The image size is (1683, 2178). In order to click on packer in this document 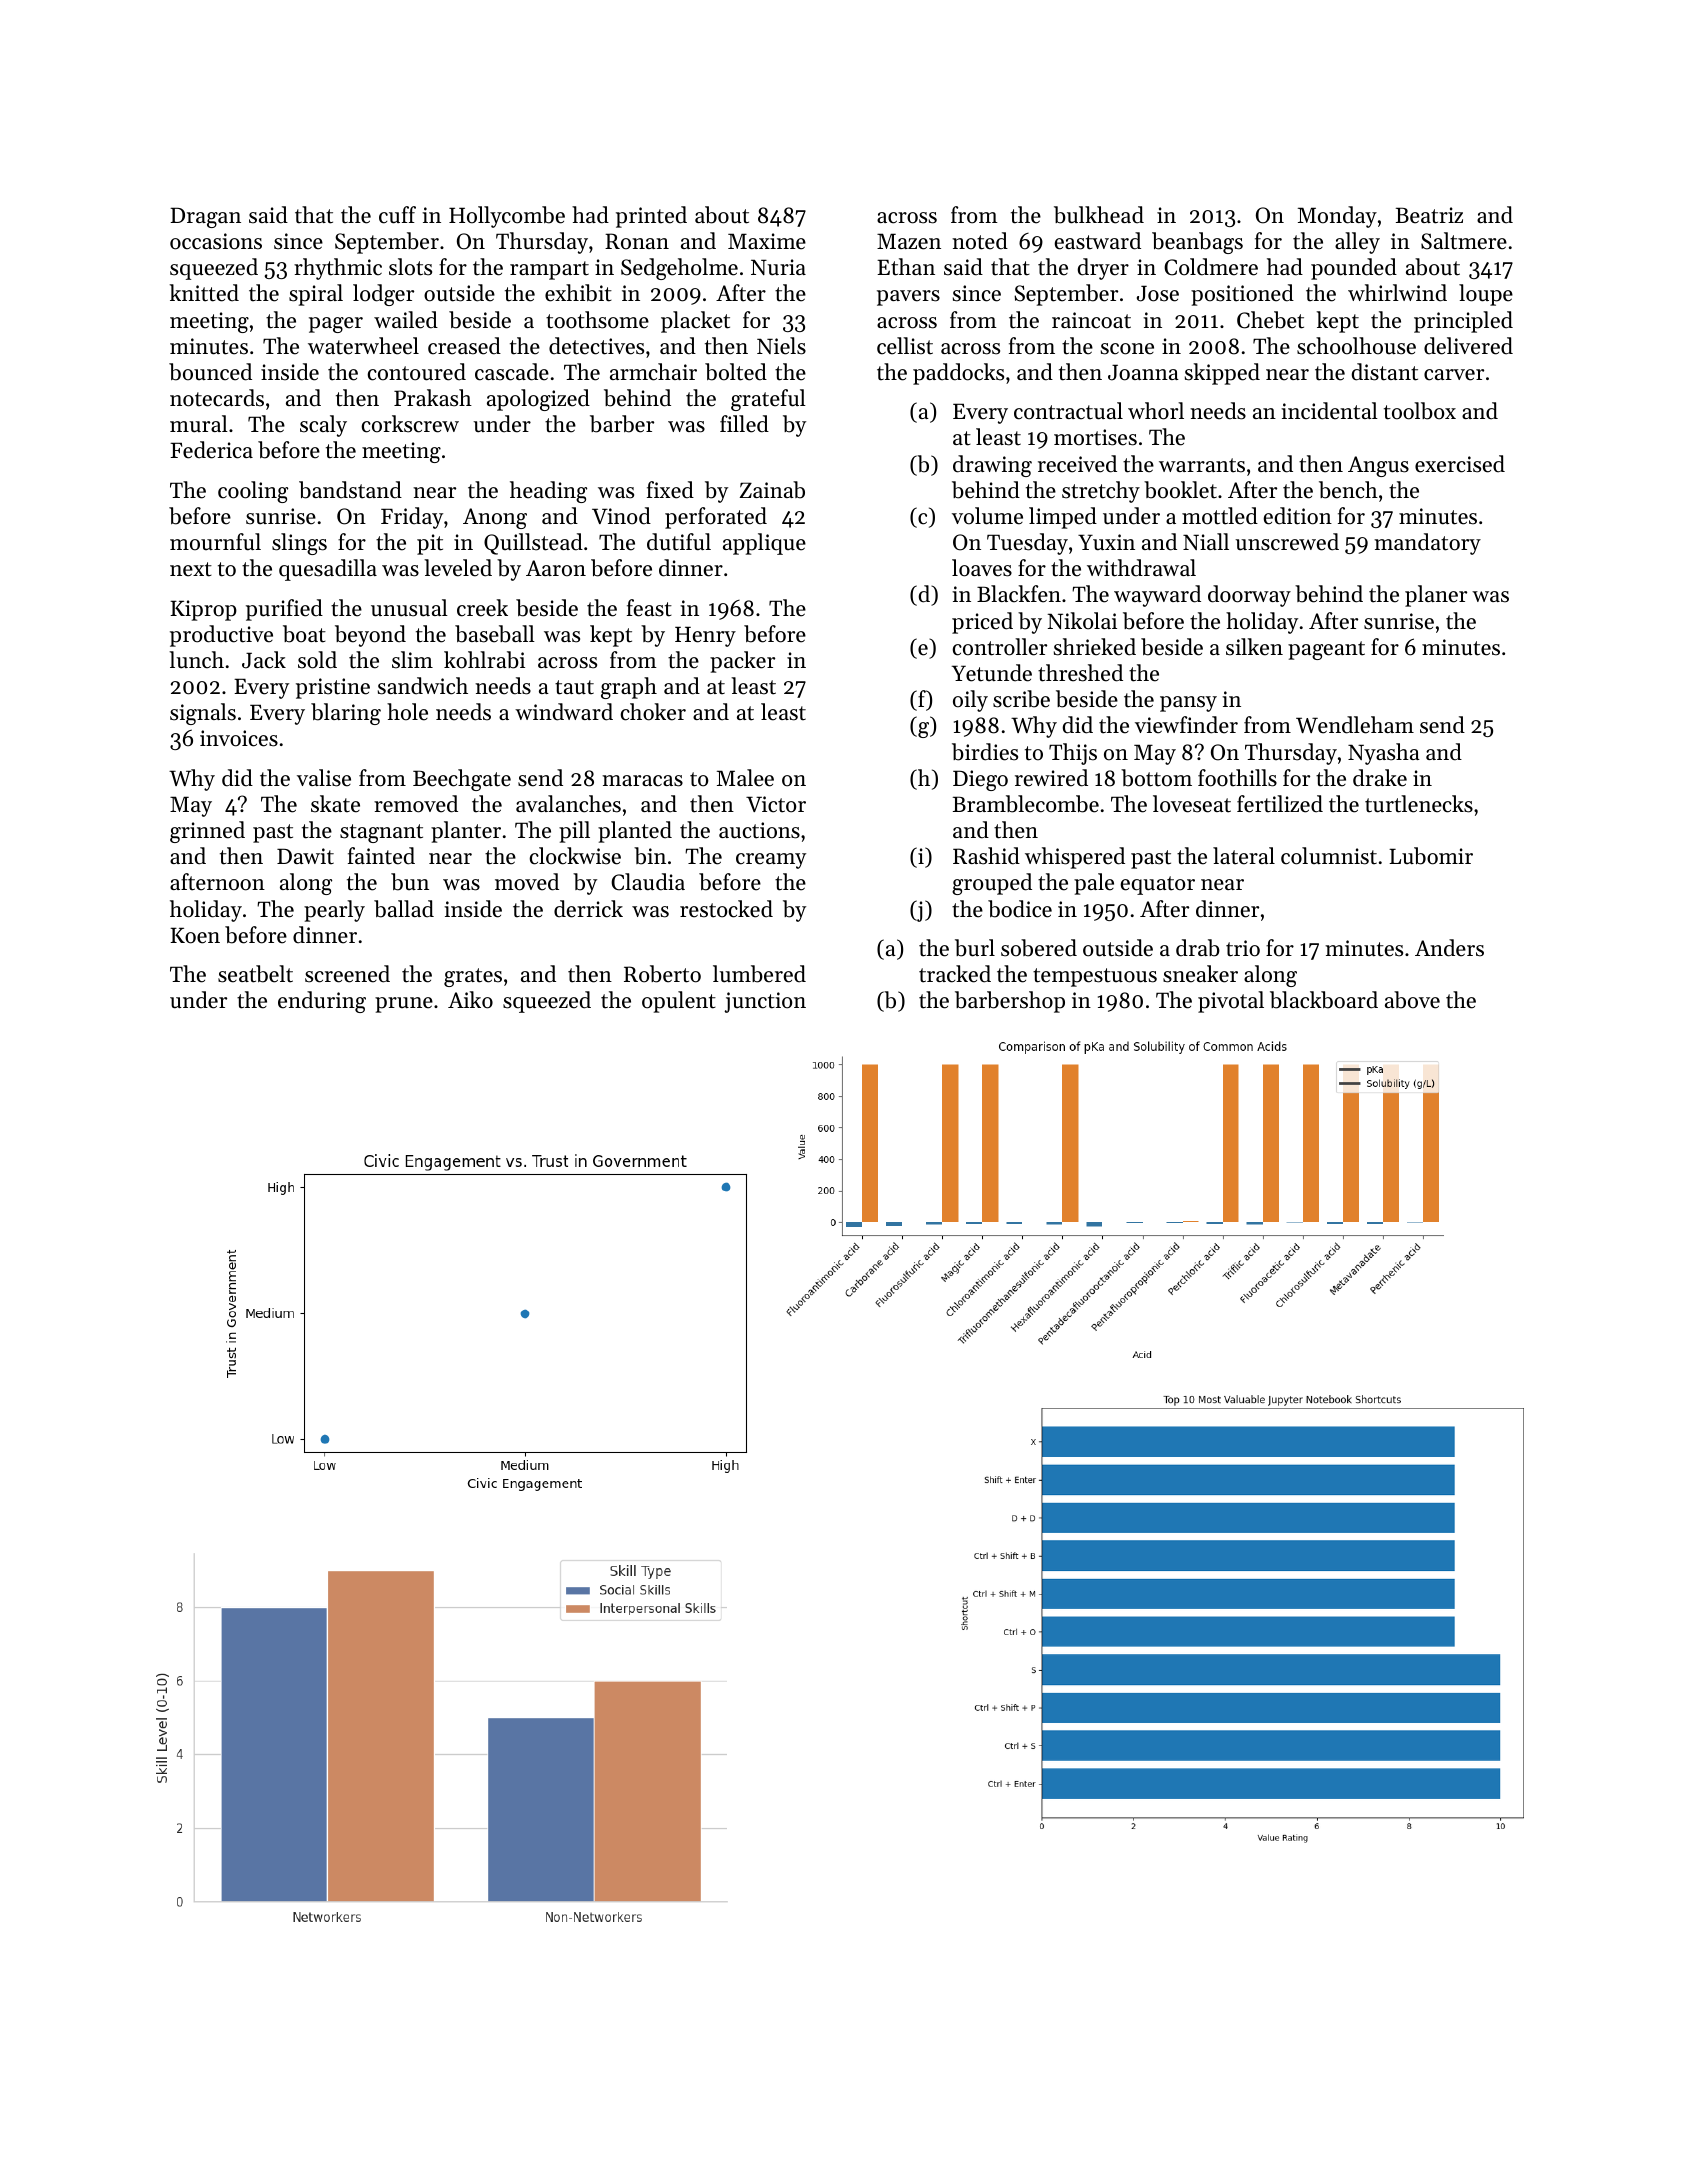, I will do `click(742, 662)`.
